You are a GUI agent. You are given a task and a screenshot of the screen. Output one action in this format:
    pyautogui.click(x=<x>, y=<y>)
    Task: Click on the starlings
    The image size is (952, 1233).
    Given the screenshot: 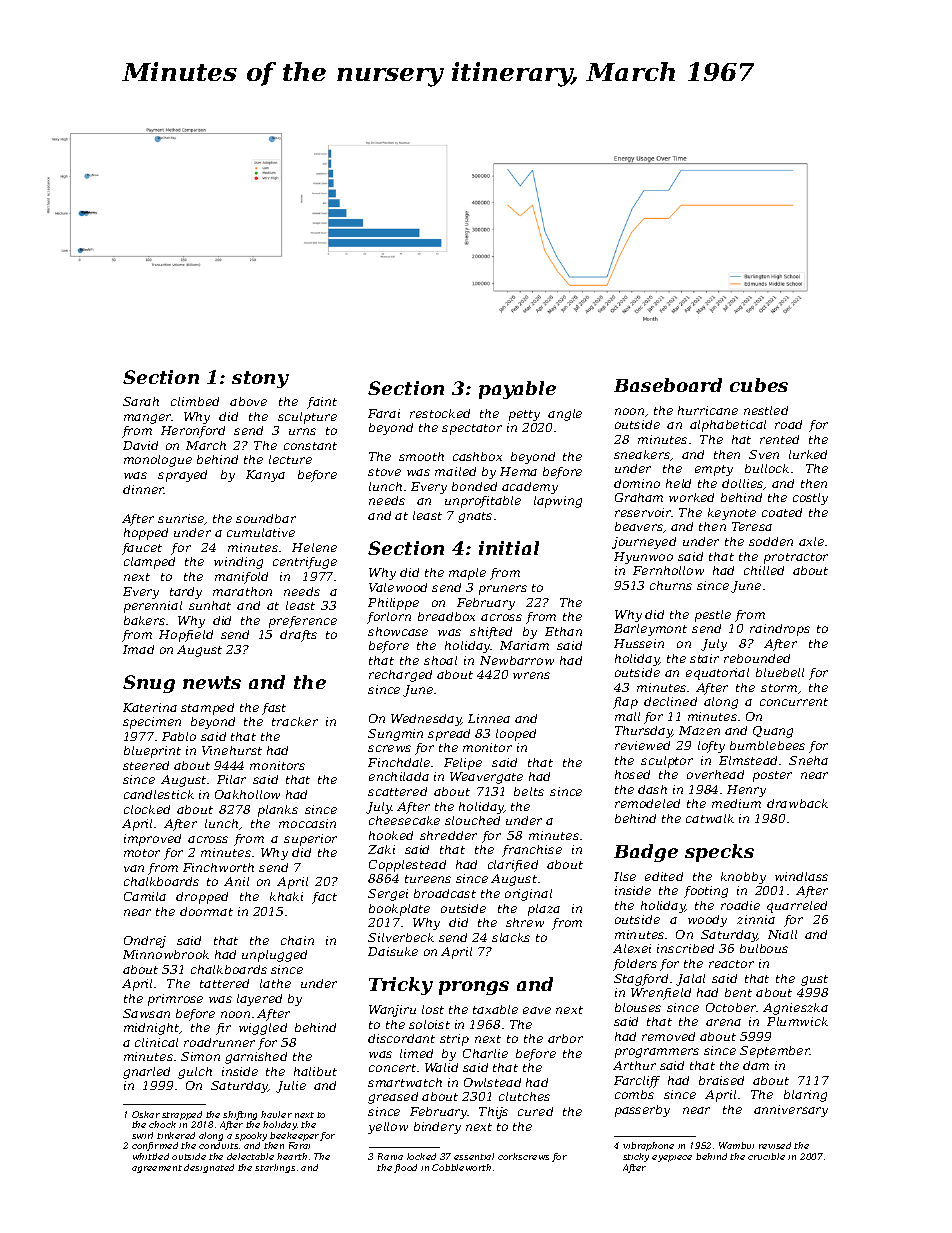 What is the action you would take?
    pyautogui.click(x=275, y=1168)
